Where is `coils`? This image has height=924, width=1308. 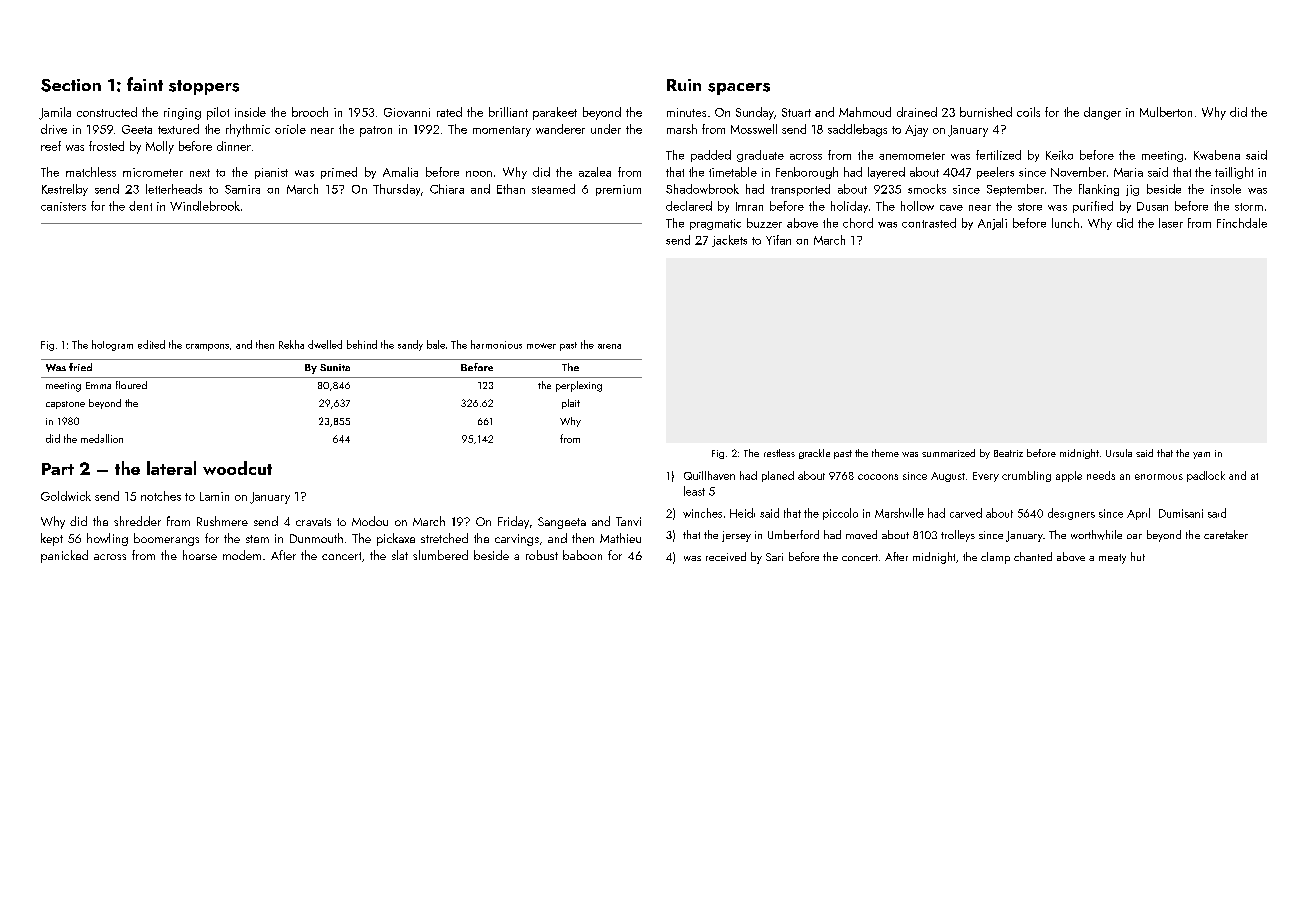 coils is located at coordinates (1028, 112).
